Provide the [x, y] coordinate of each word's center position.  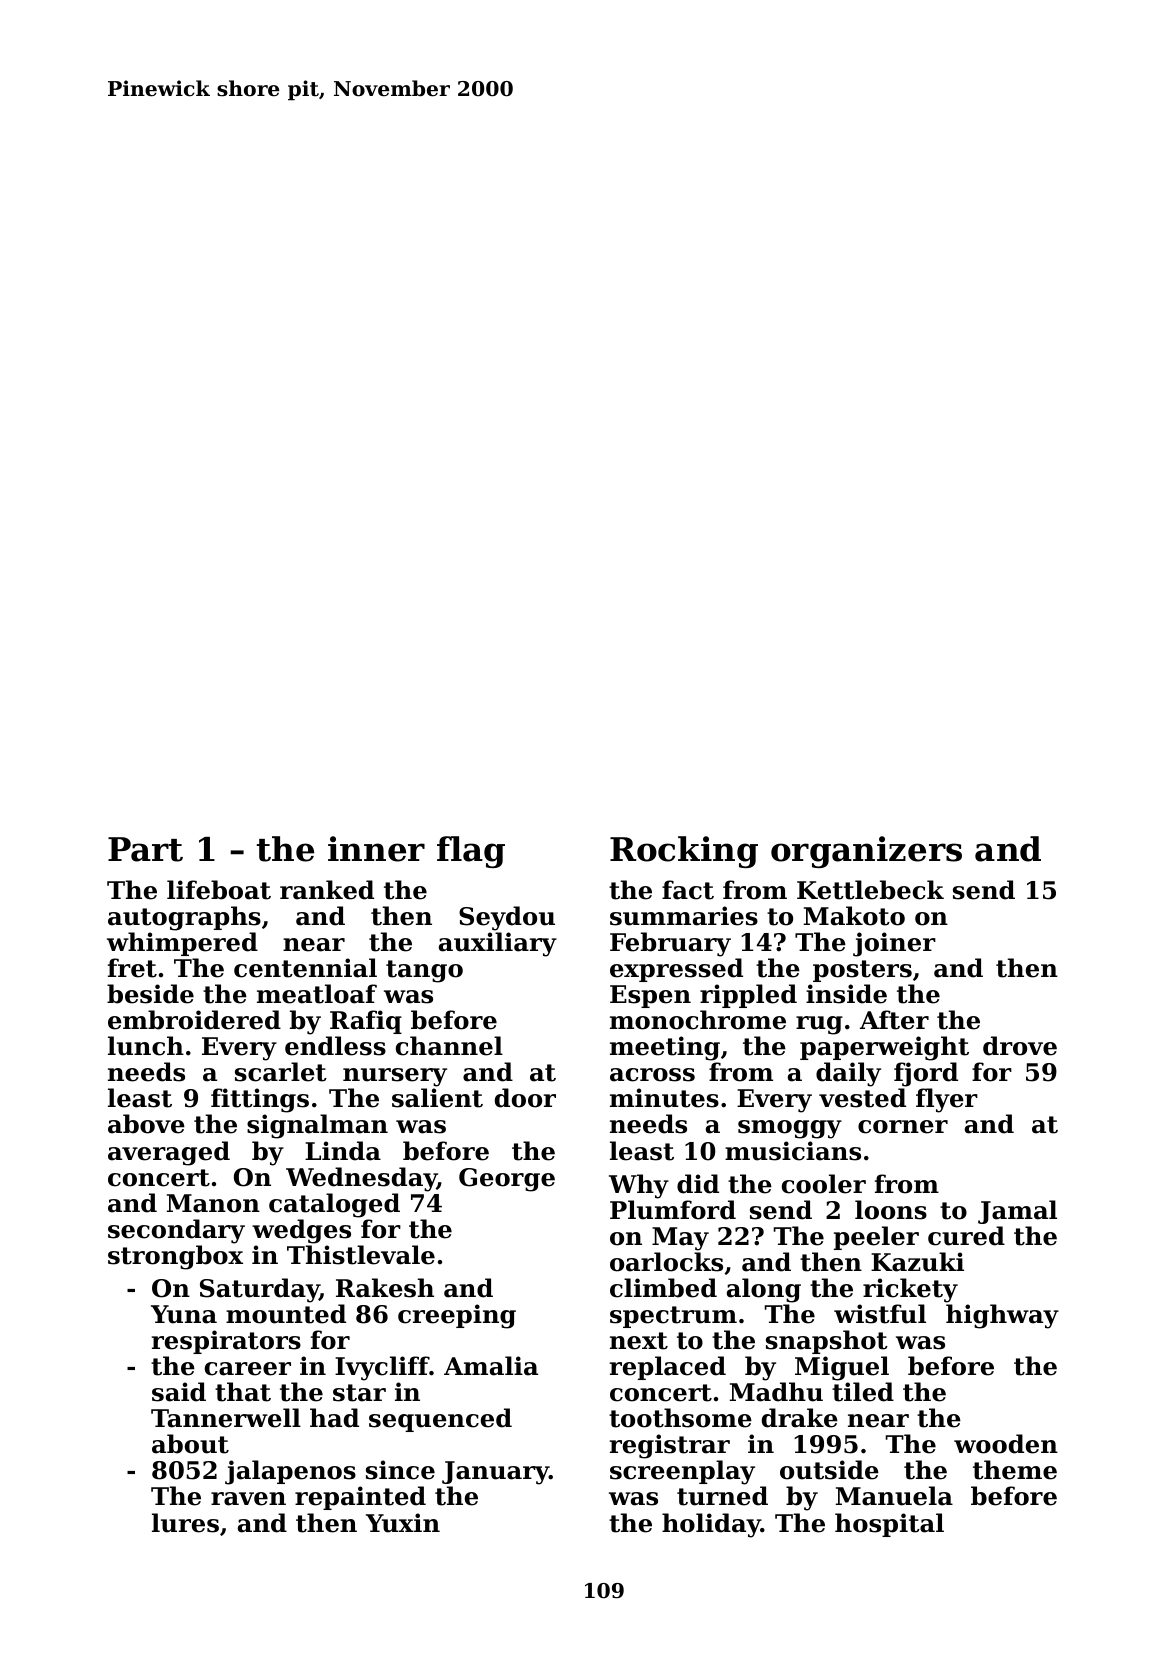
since [400, 1470]
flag [471, 852]
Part [145, 849]
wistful [880, 1314]
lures [185, 1523]
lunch [146, 1046]
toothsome [680, 1418]
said [179, 1392]
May [680, 1239]
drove [1020, 1046]
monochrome [698, 1020]
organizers [866, 852]
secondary [176, 1231]
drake [800, 1418]
